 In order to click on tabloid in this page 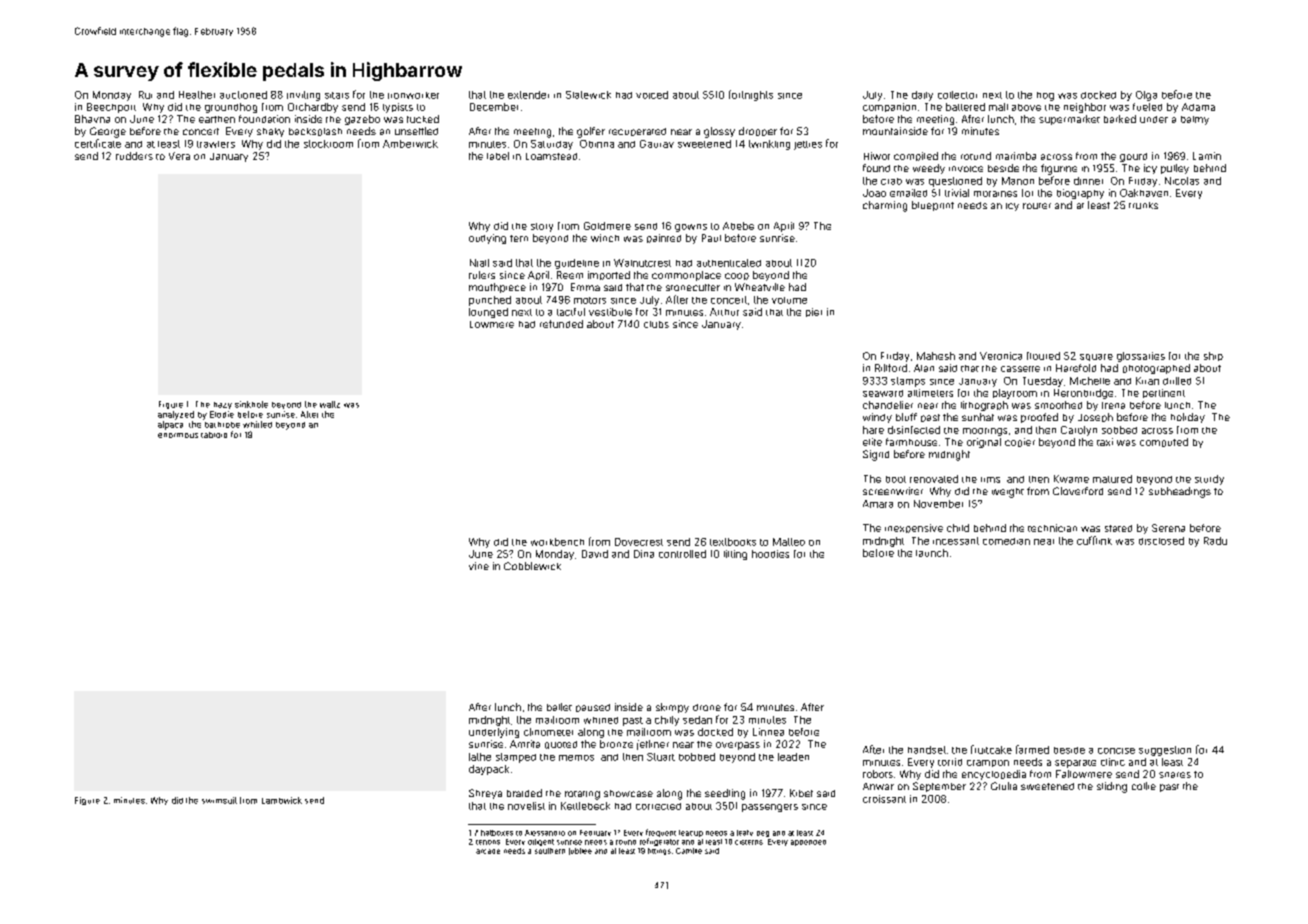, I will do `click(214, 435)`.
